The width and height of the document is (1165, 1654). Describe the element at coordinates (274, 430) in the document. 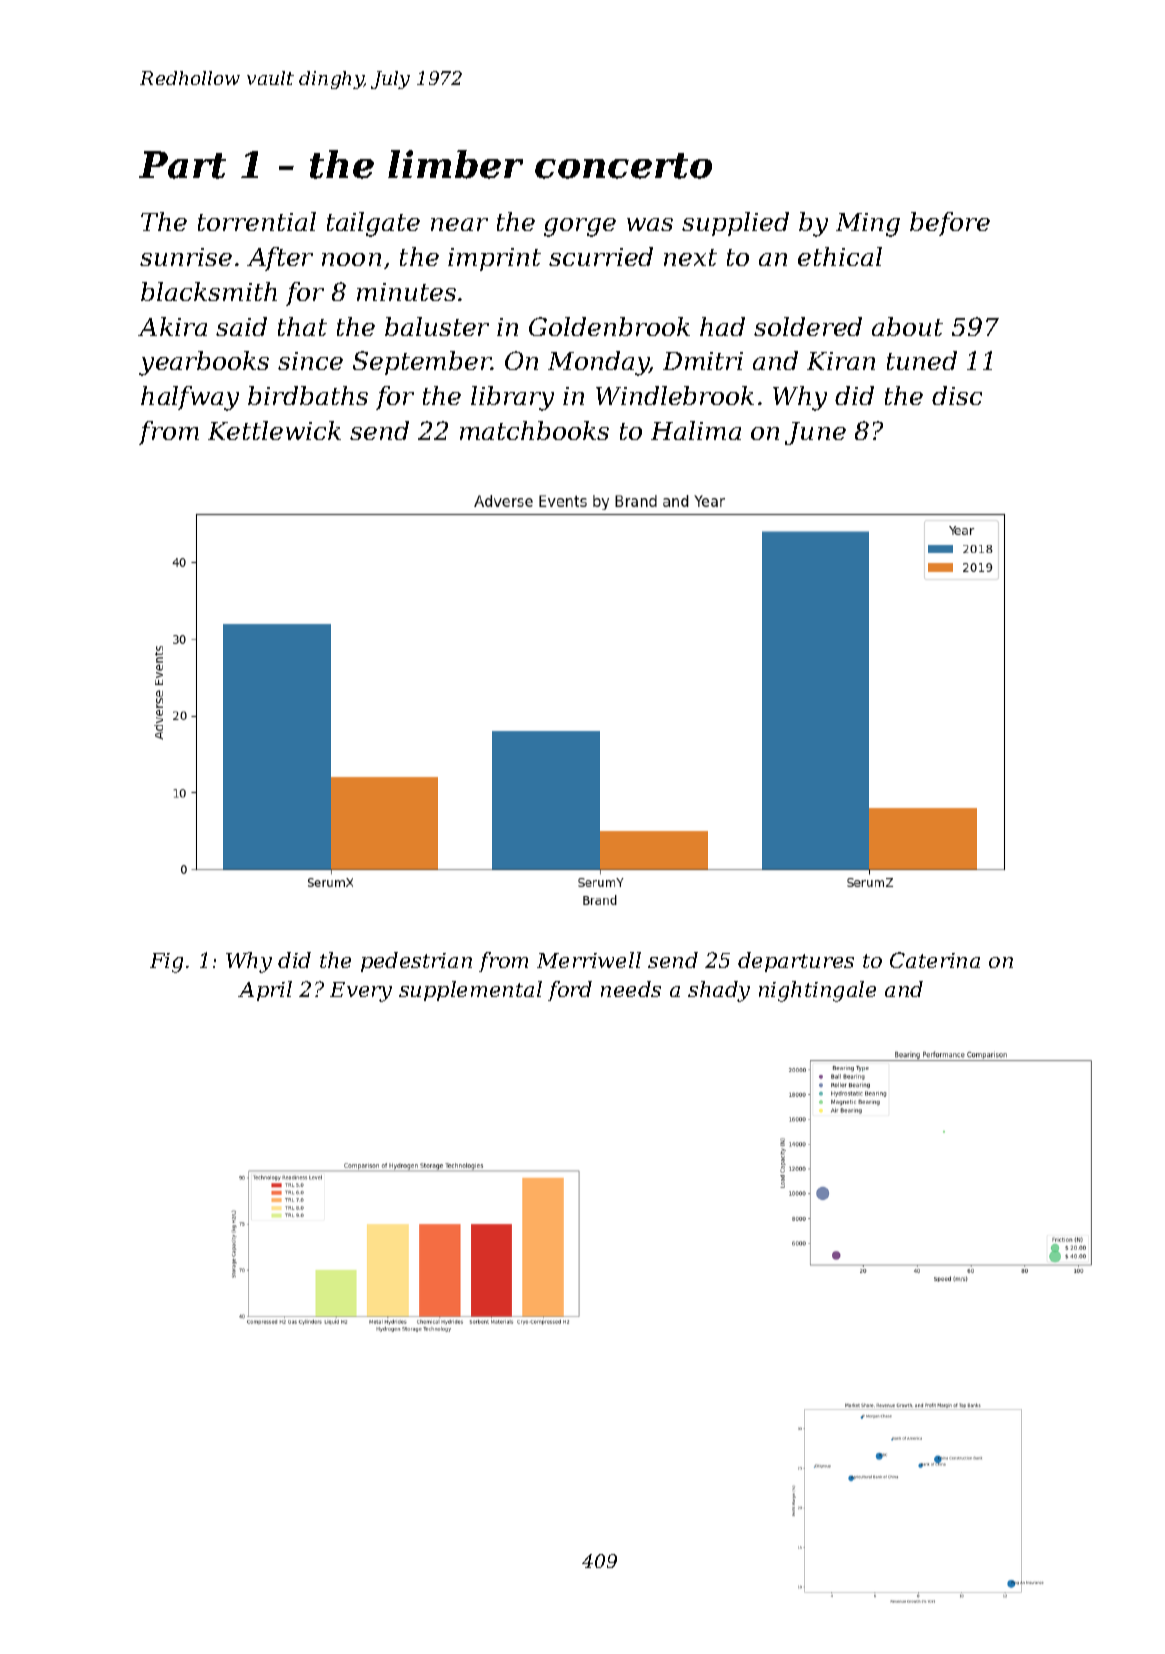

I see `Kettlewick` at that location.
